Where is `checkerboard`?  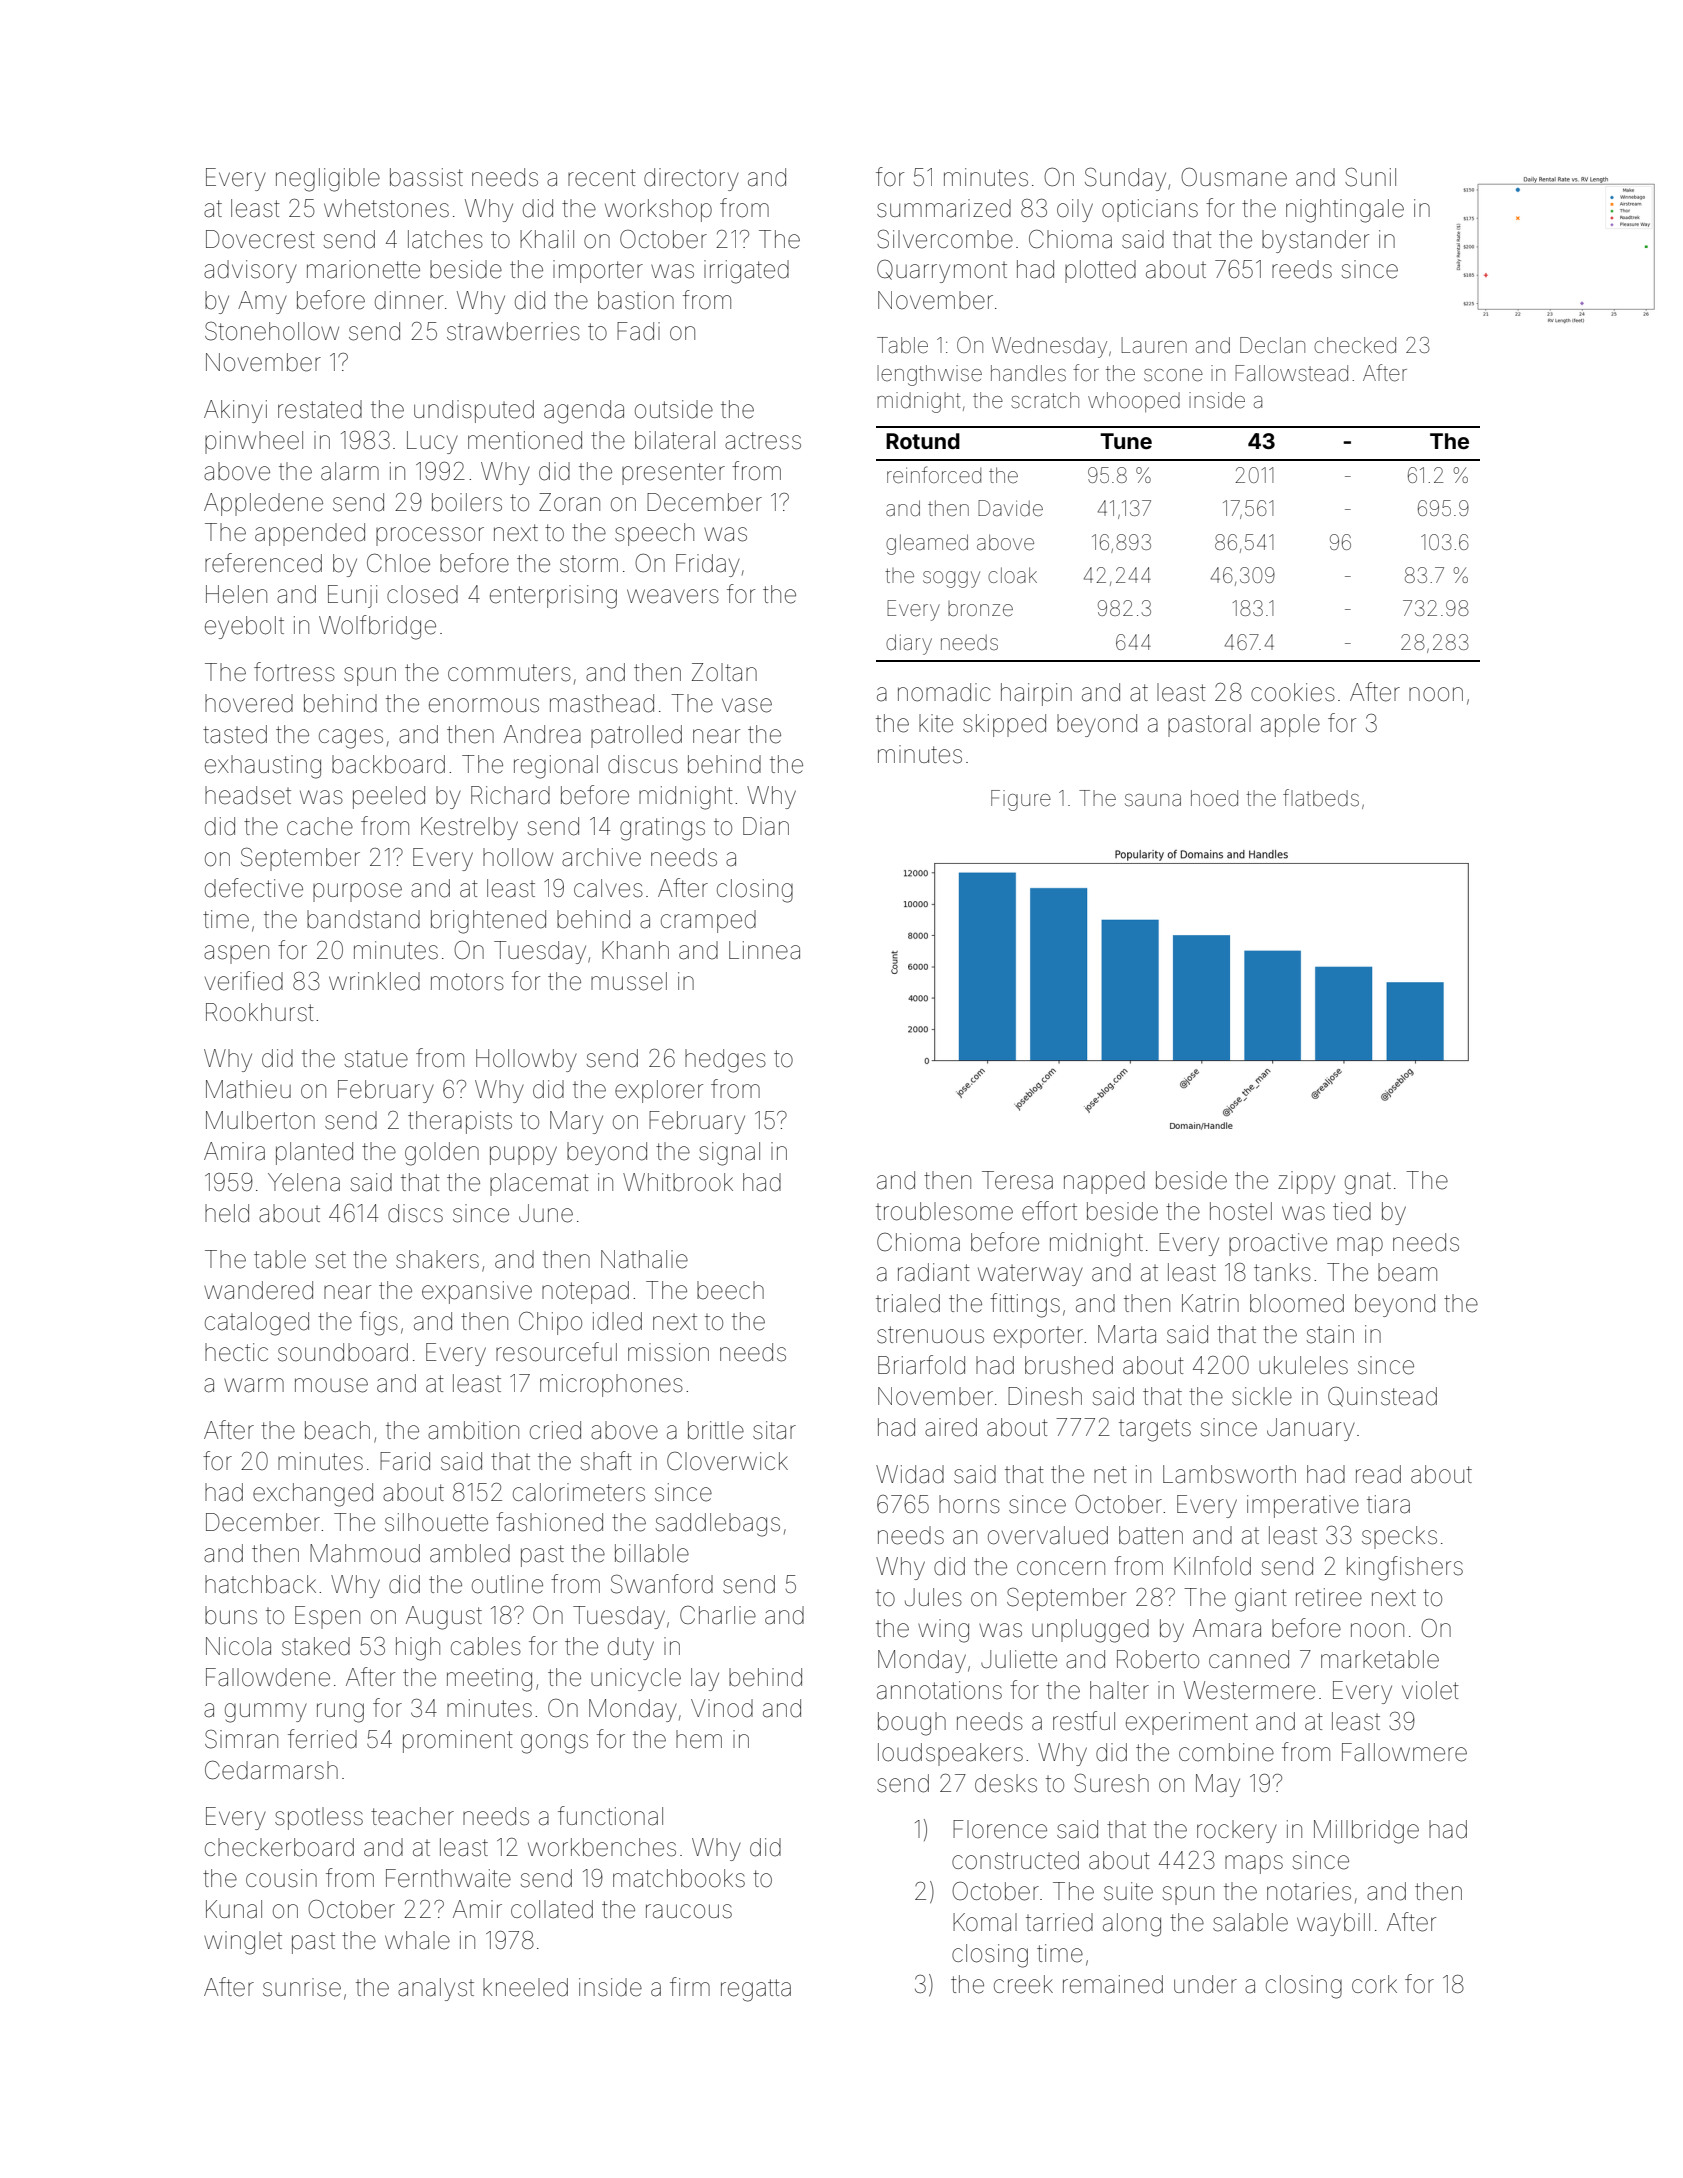 checkerboard is located at coordinates (279, 1847).
